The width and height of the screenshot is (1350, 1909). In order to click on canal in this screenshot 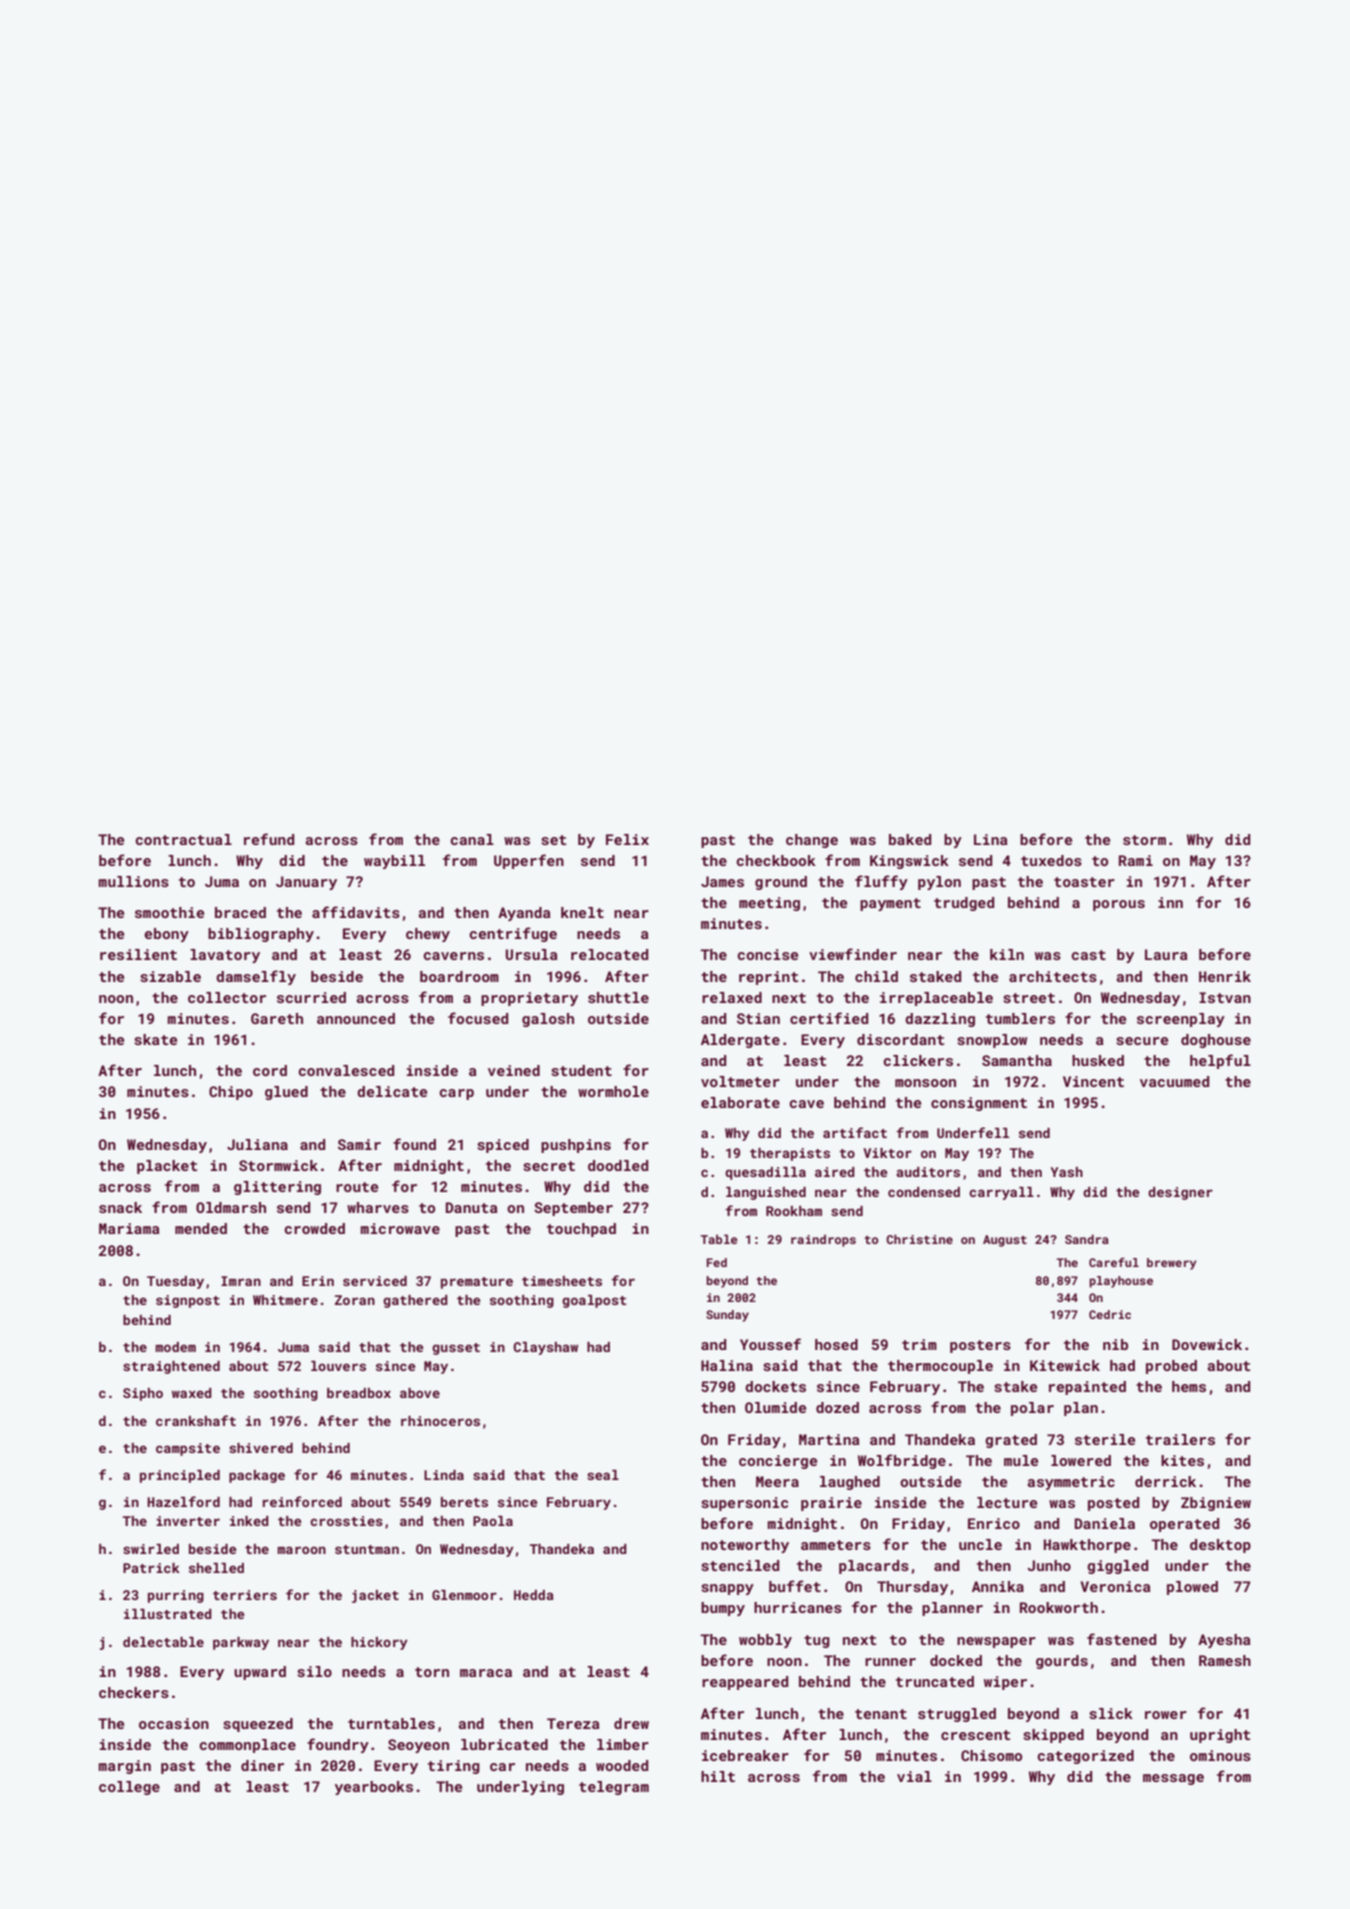, I will do `click(472, 839)`.
